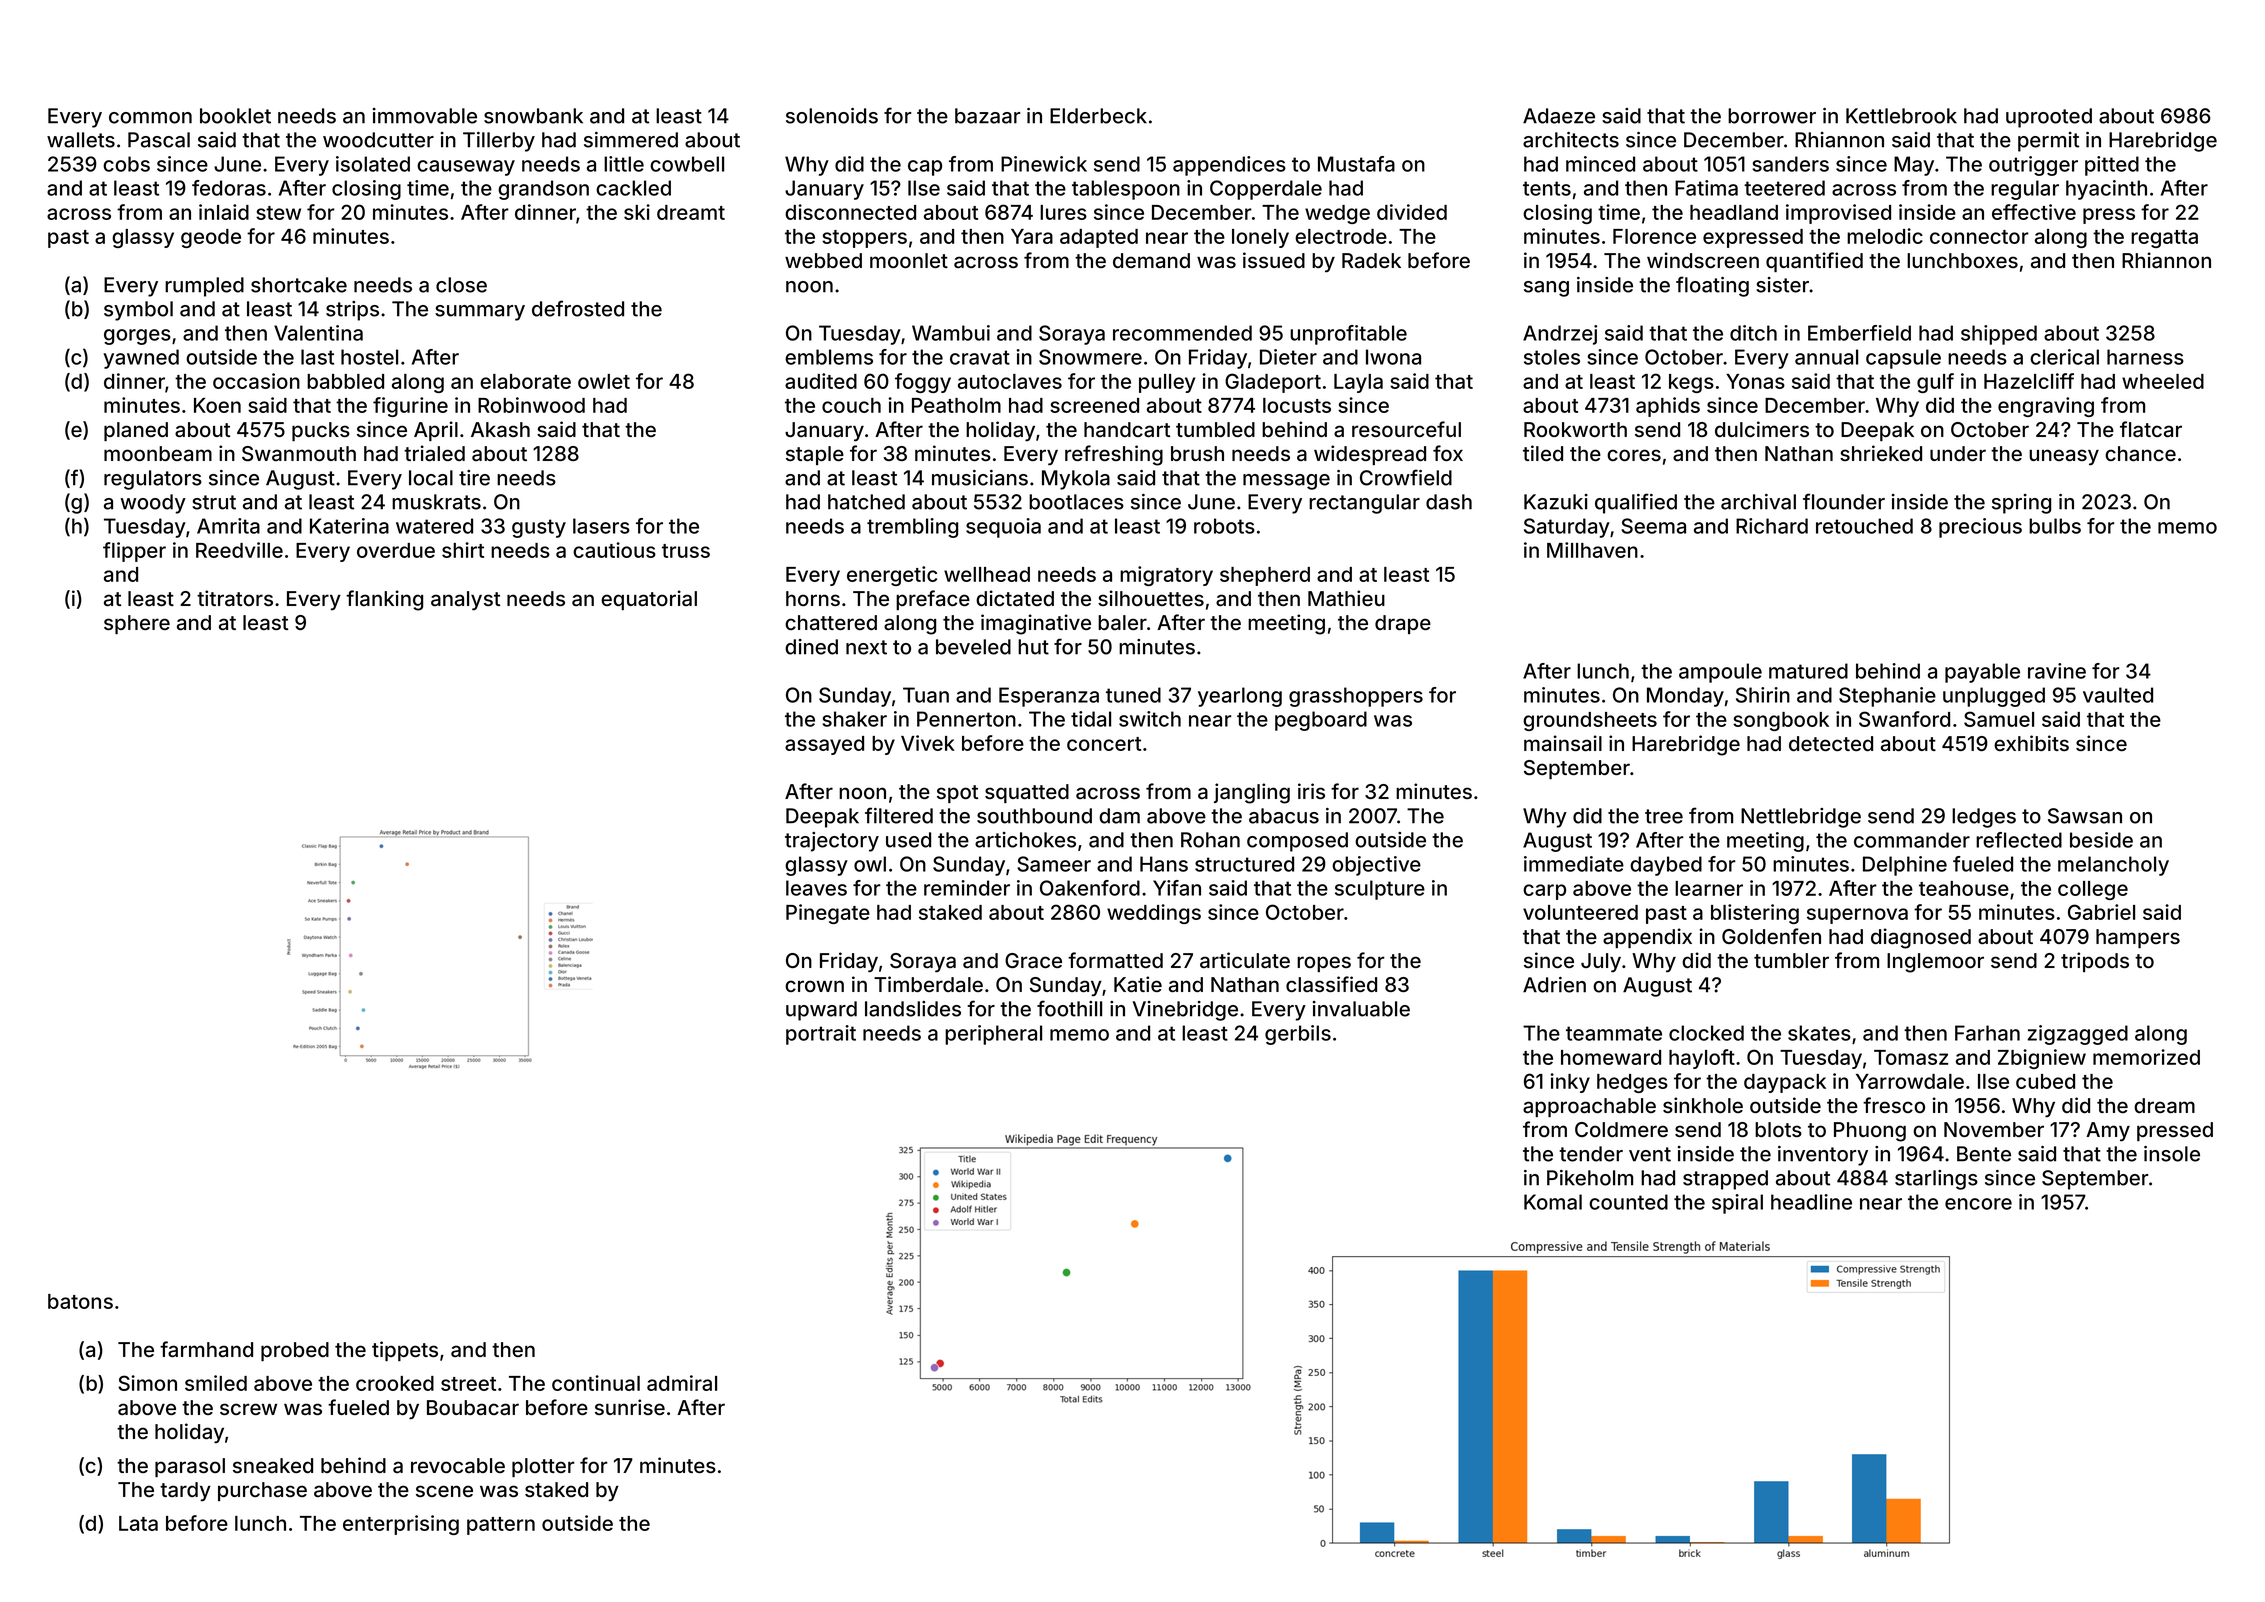 This screenshot has width=2265, height=1602. What do you see at coordinates (80, 1301) in the screenshot?
I see `batons` at bounding box center [80, 1301].
